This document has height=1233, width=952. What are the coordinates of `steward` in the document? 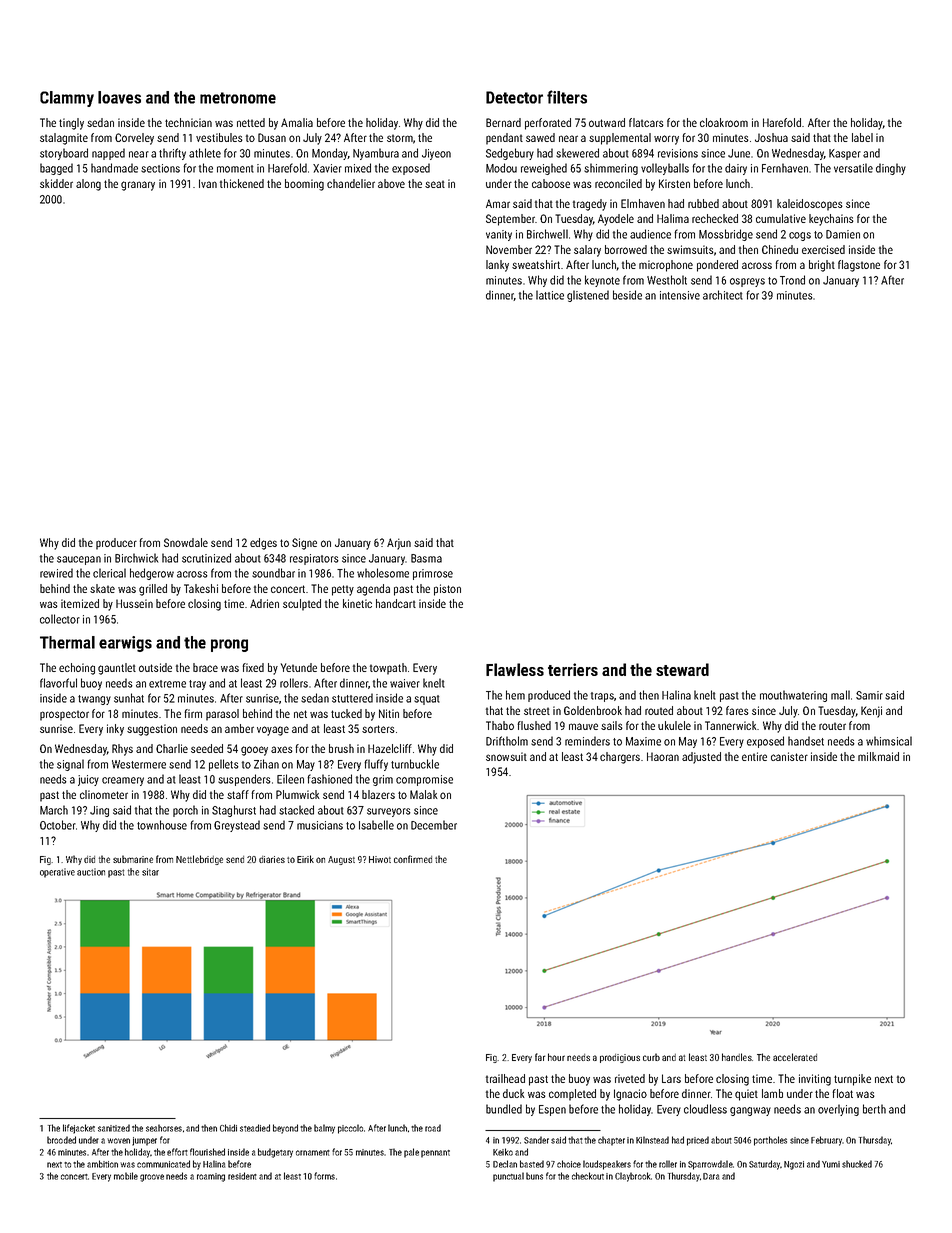 It's located at (682, 669).
